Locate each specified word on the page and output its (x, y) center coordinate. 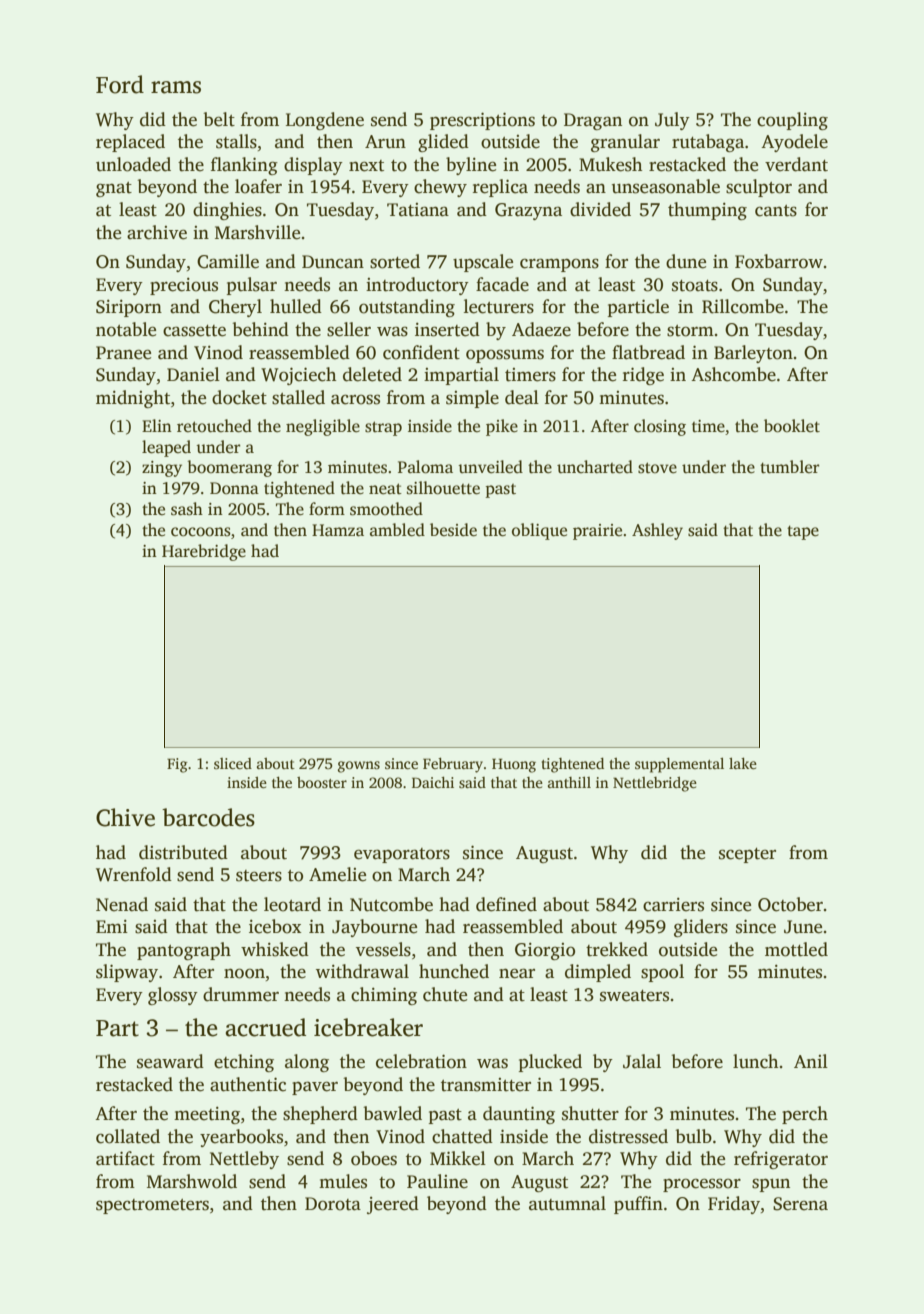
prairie (597, 532)
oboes (374, 1158)
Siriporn (129, 308)
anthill (569, 782)
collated (128, 1136)
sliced (233, 763)
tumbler (790, 466)
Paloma (425, 467)
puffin (638, 1205)
